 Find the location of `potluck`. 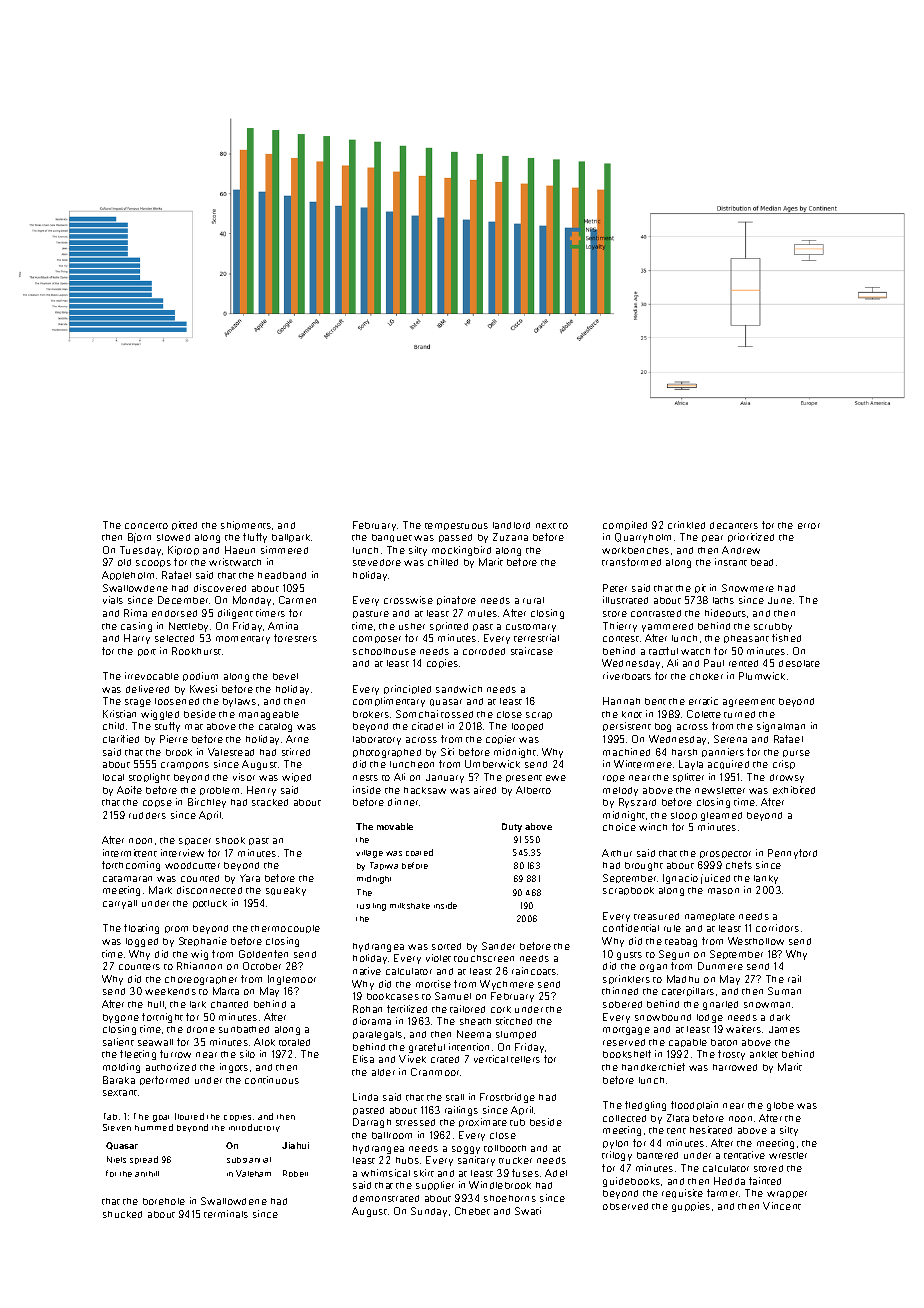

potluck is located at coordinates (210, 904).
